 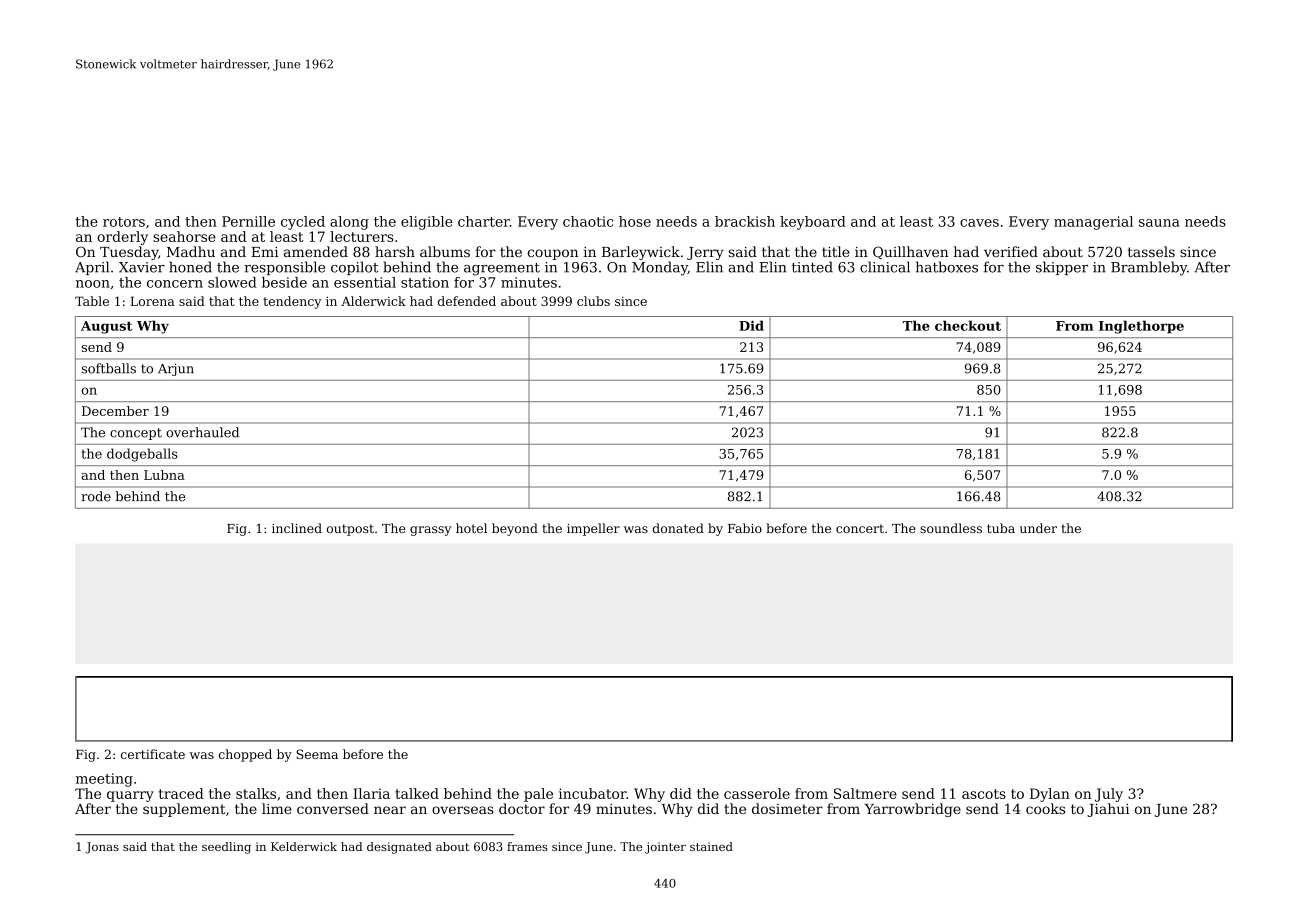 I want to click on skipper, so click(x=1062, y=268).
